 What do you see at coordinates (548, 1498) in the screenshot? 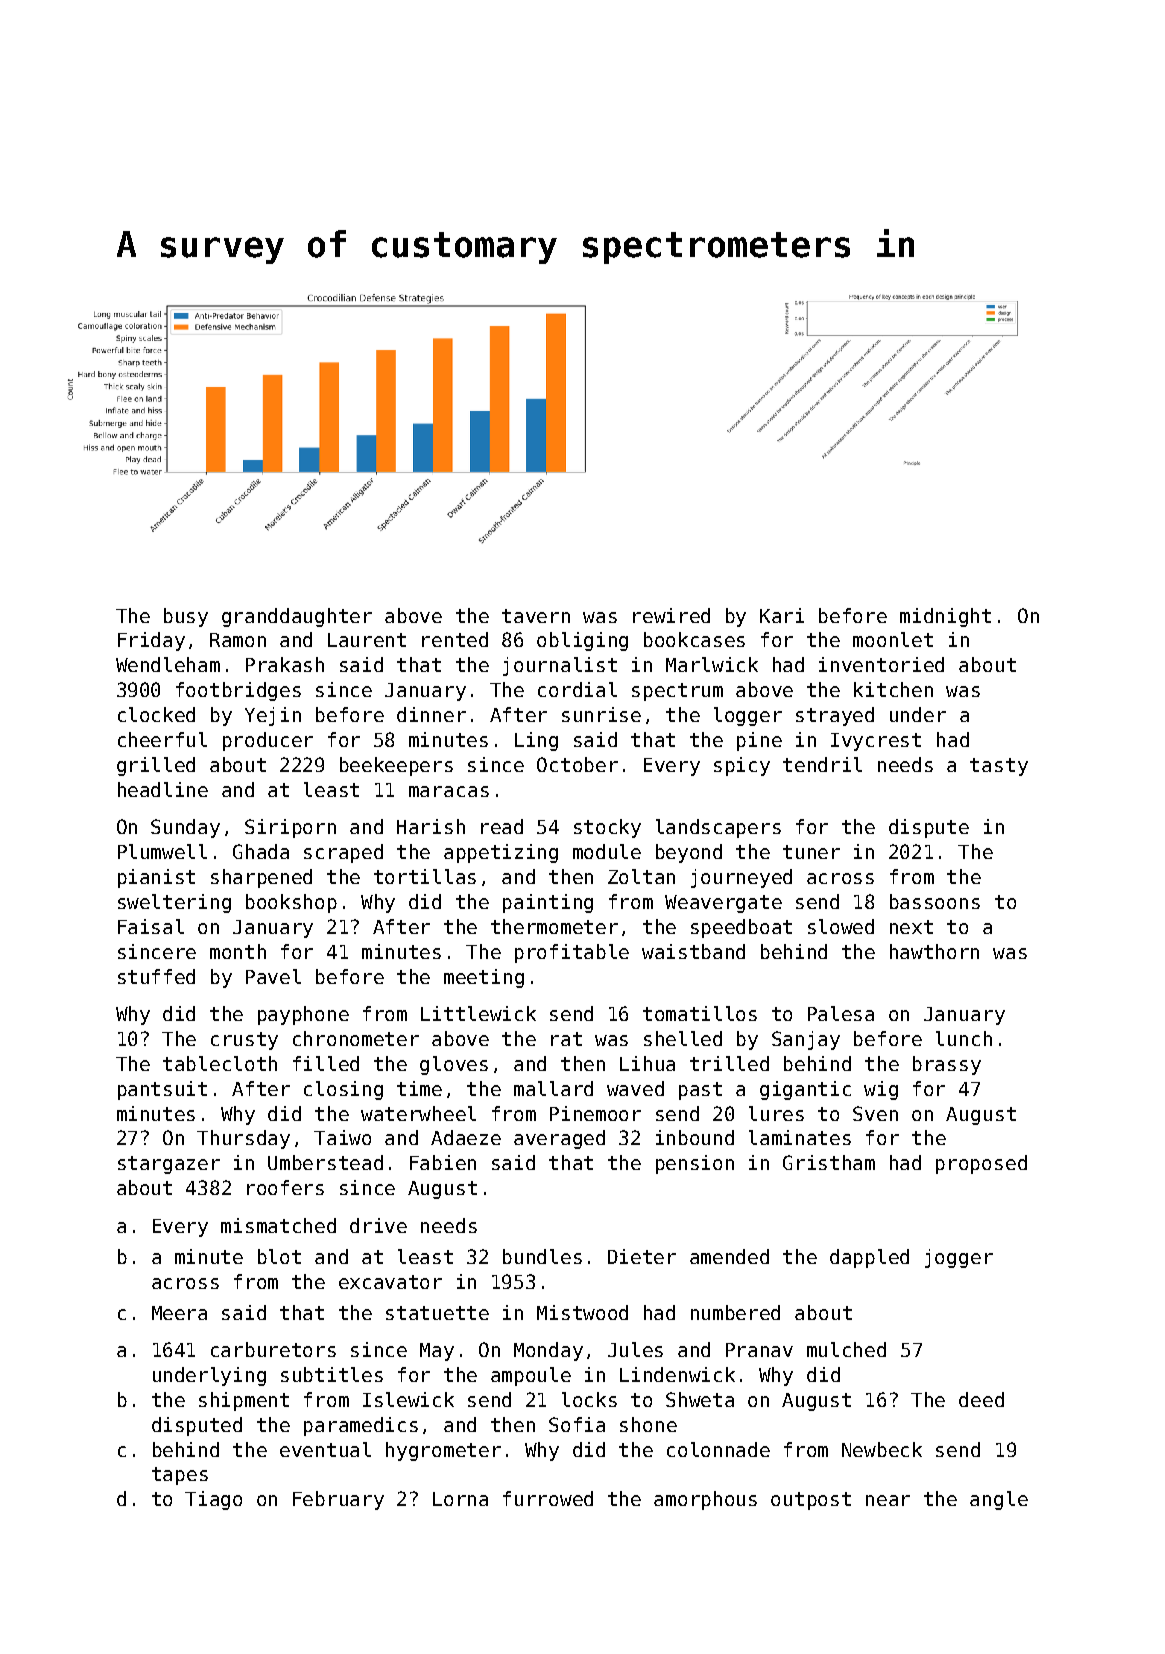
I see `furrowed` at bounding box center [548, 1498].
